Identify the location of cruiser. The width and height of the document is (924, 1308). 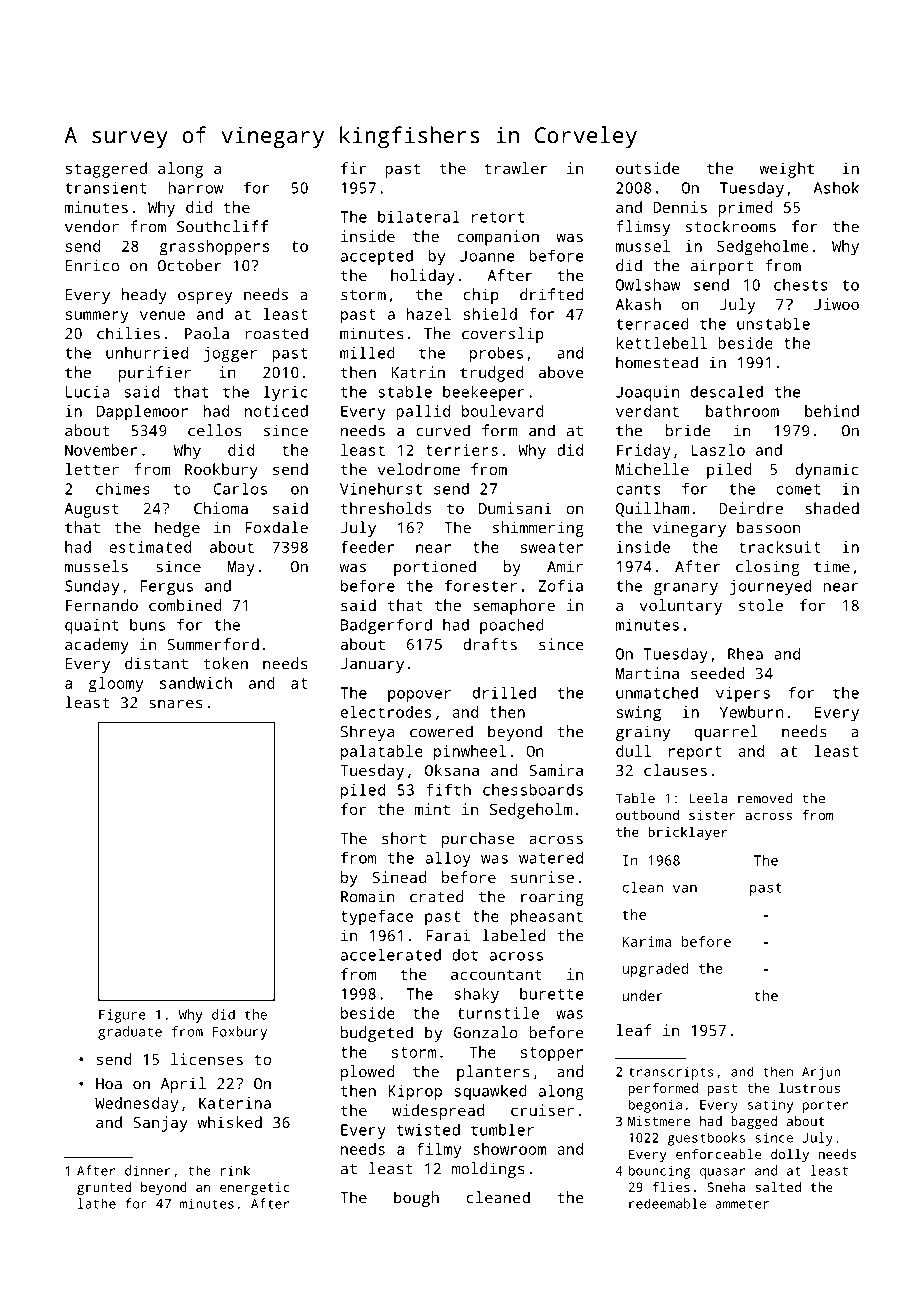
(542, 1110).
